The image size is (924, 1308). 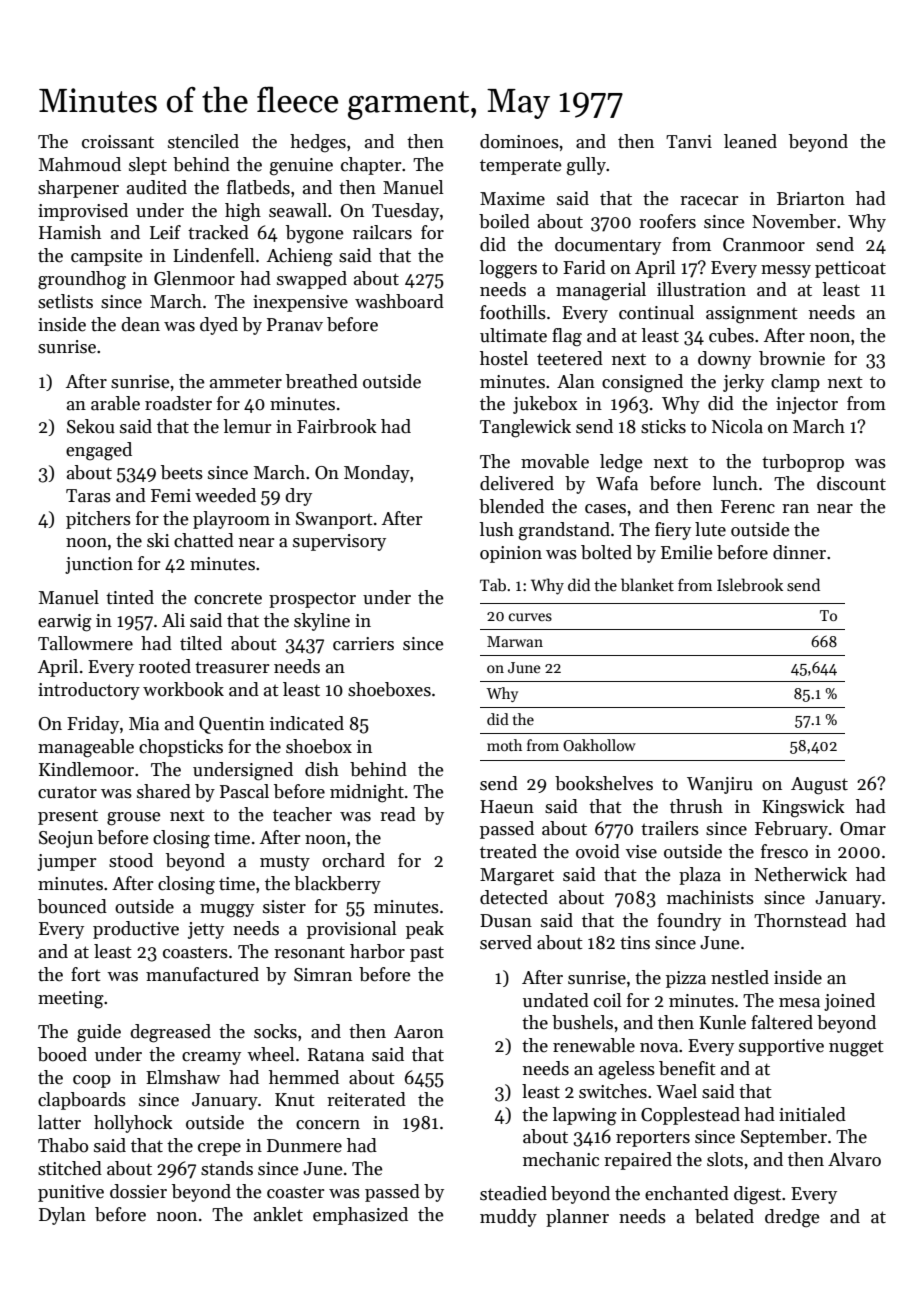 What do you see at coordinates (366, 1099) in the screenshot?
I see `reiterated` at bounding box center [366, 1099].
